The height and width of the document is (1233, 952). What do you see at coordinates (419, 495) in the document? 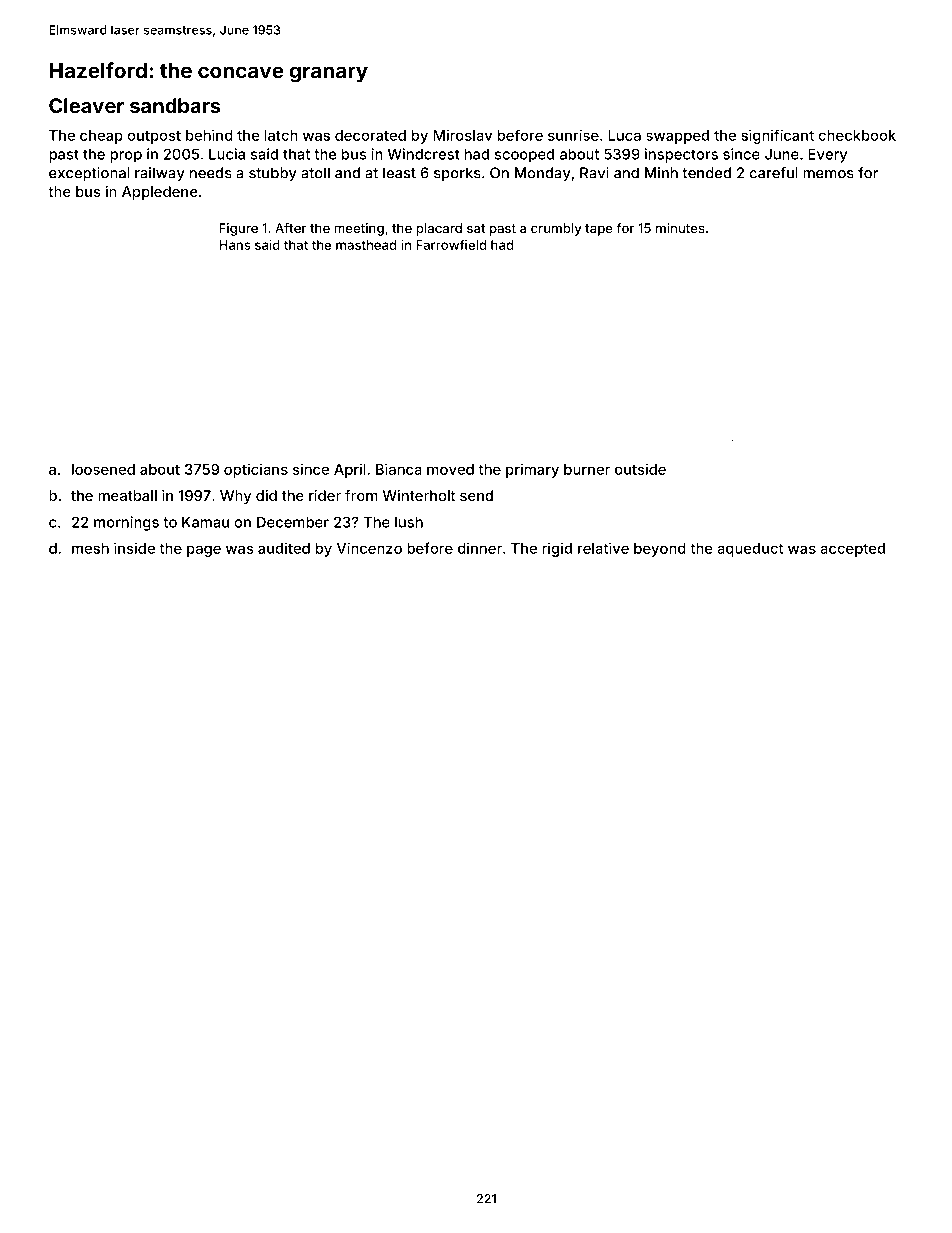
I see `Winterholt` at bounding box center [419, 495].
